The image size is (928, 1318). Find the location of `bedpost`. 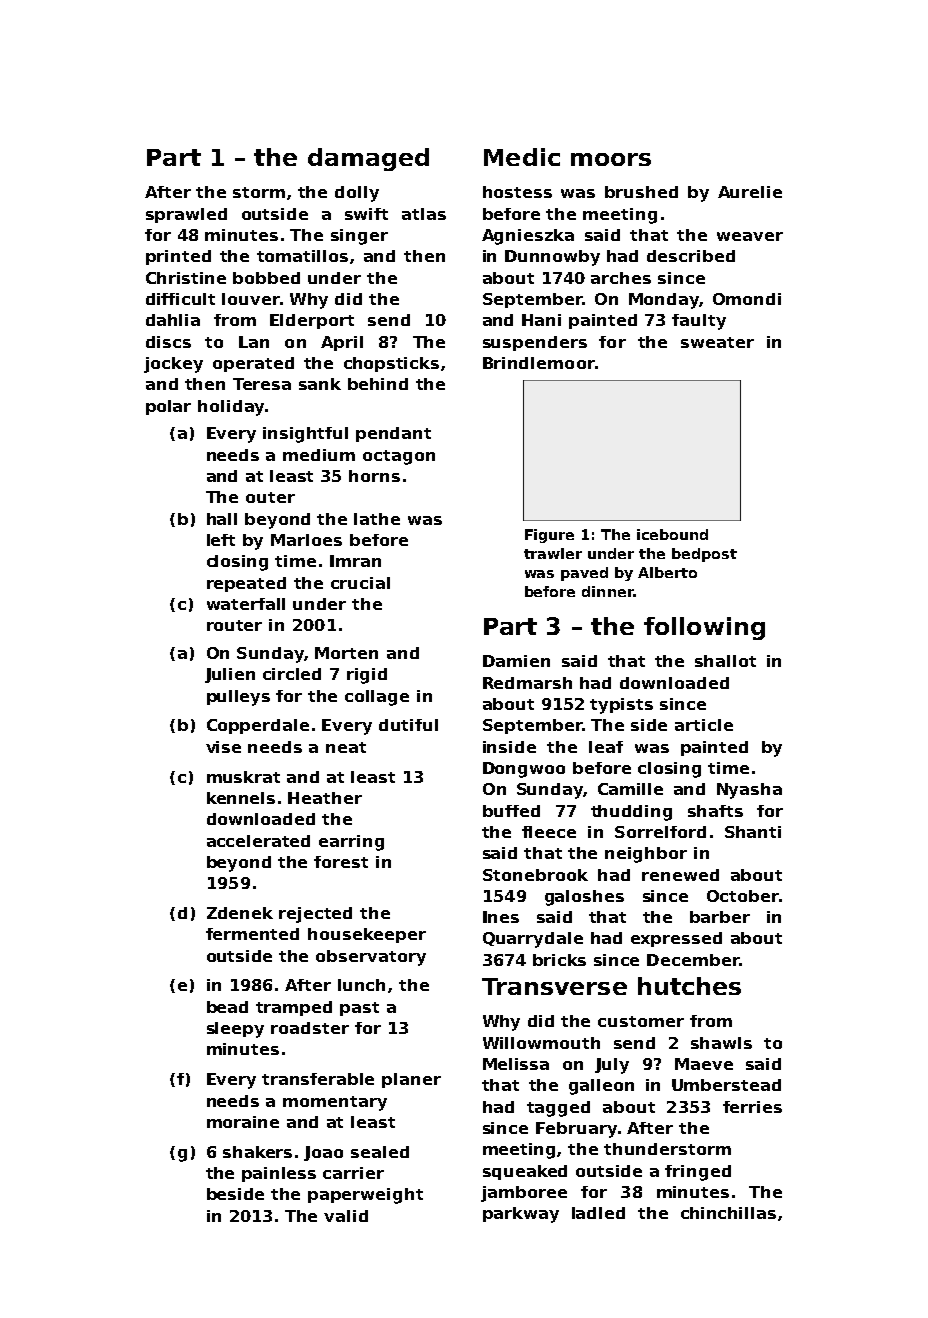

bedpost is located at coordinates (704, 555).
